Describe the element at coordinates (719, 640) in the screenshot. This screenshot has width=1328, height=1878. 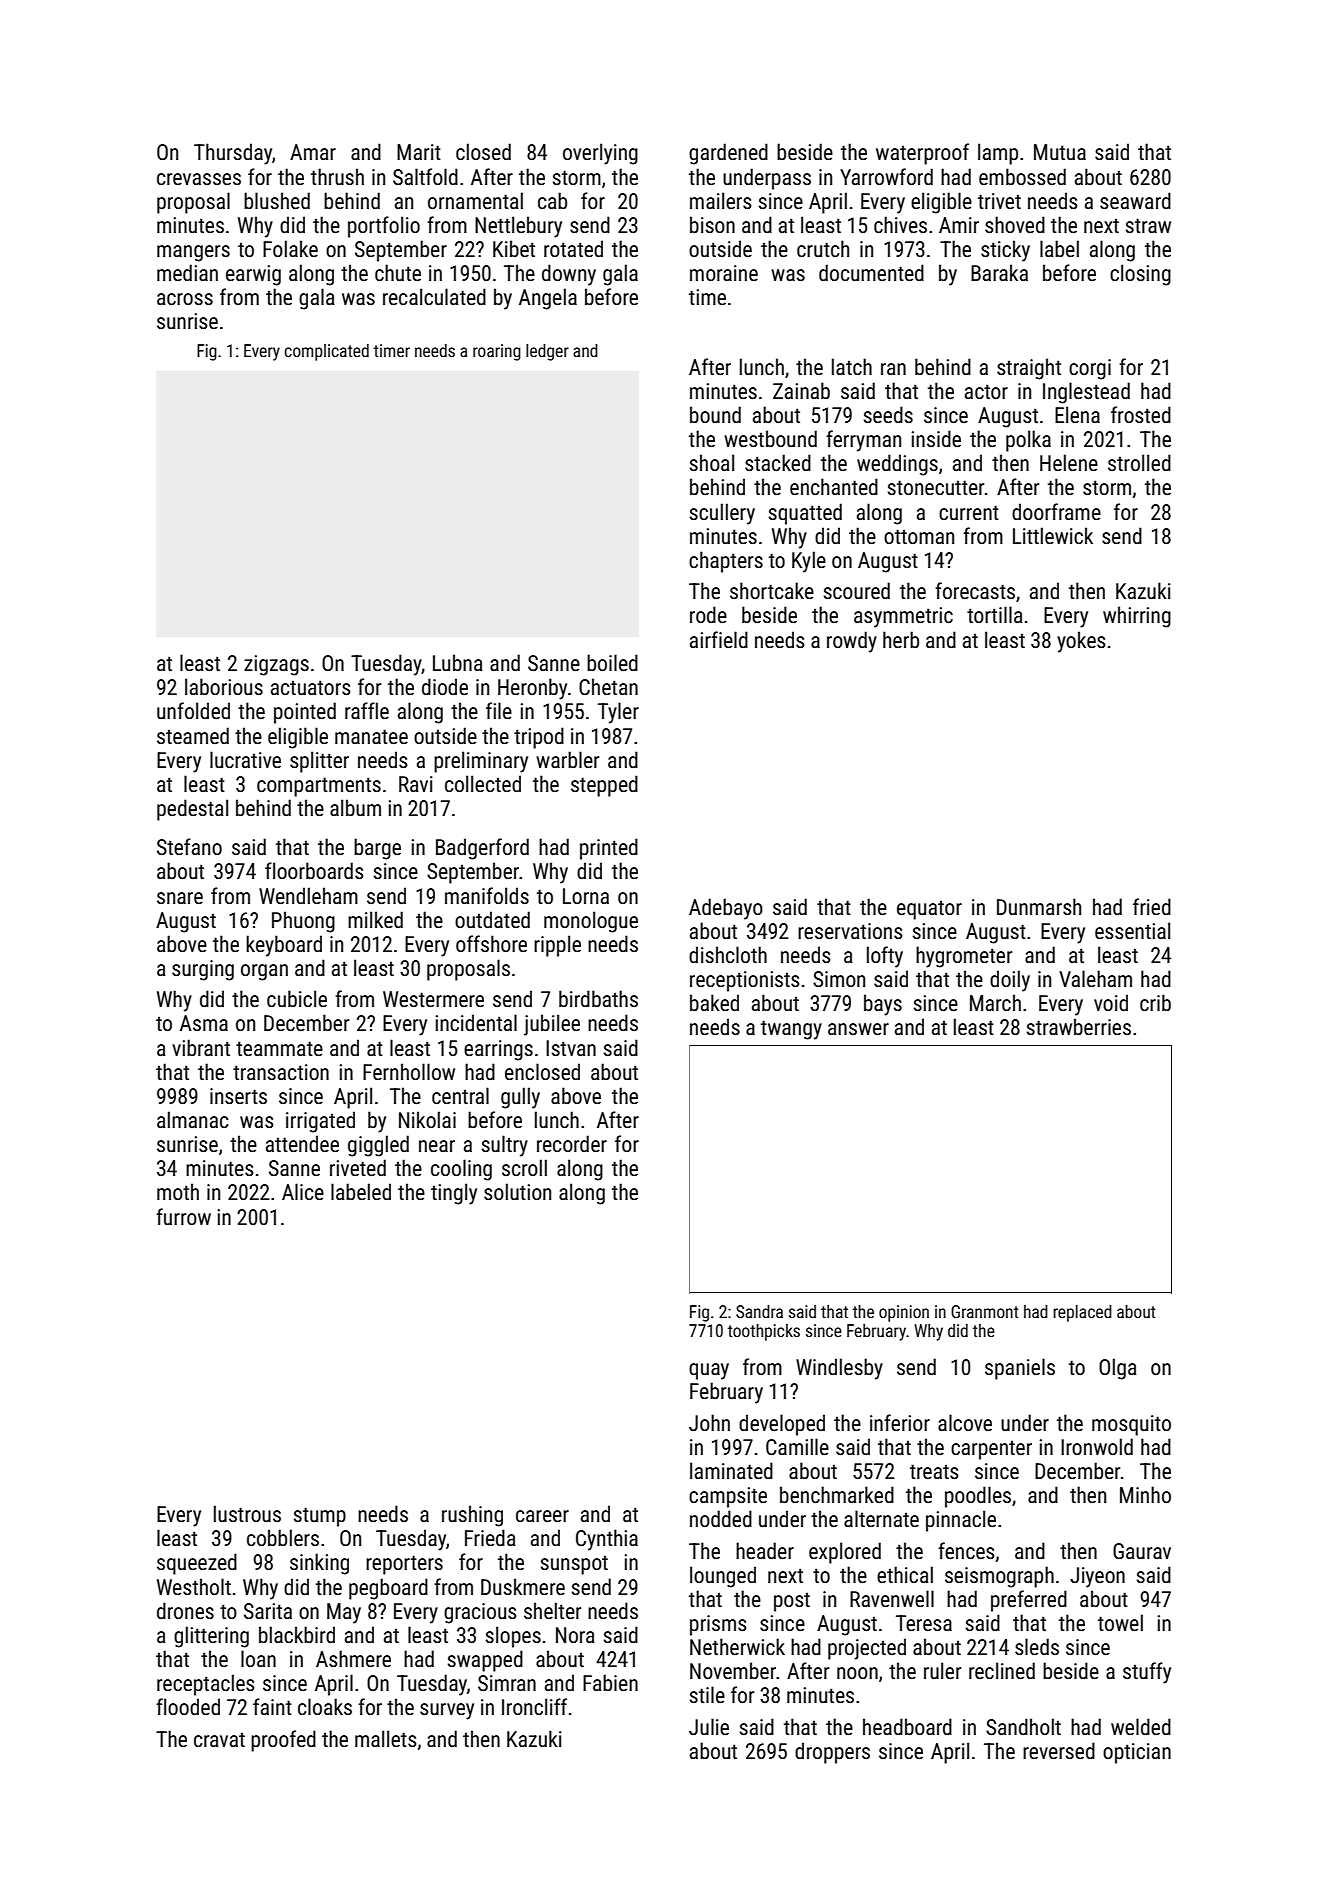
I see `airfield` at that location.
